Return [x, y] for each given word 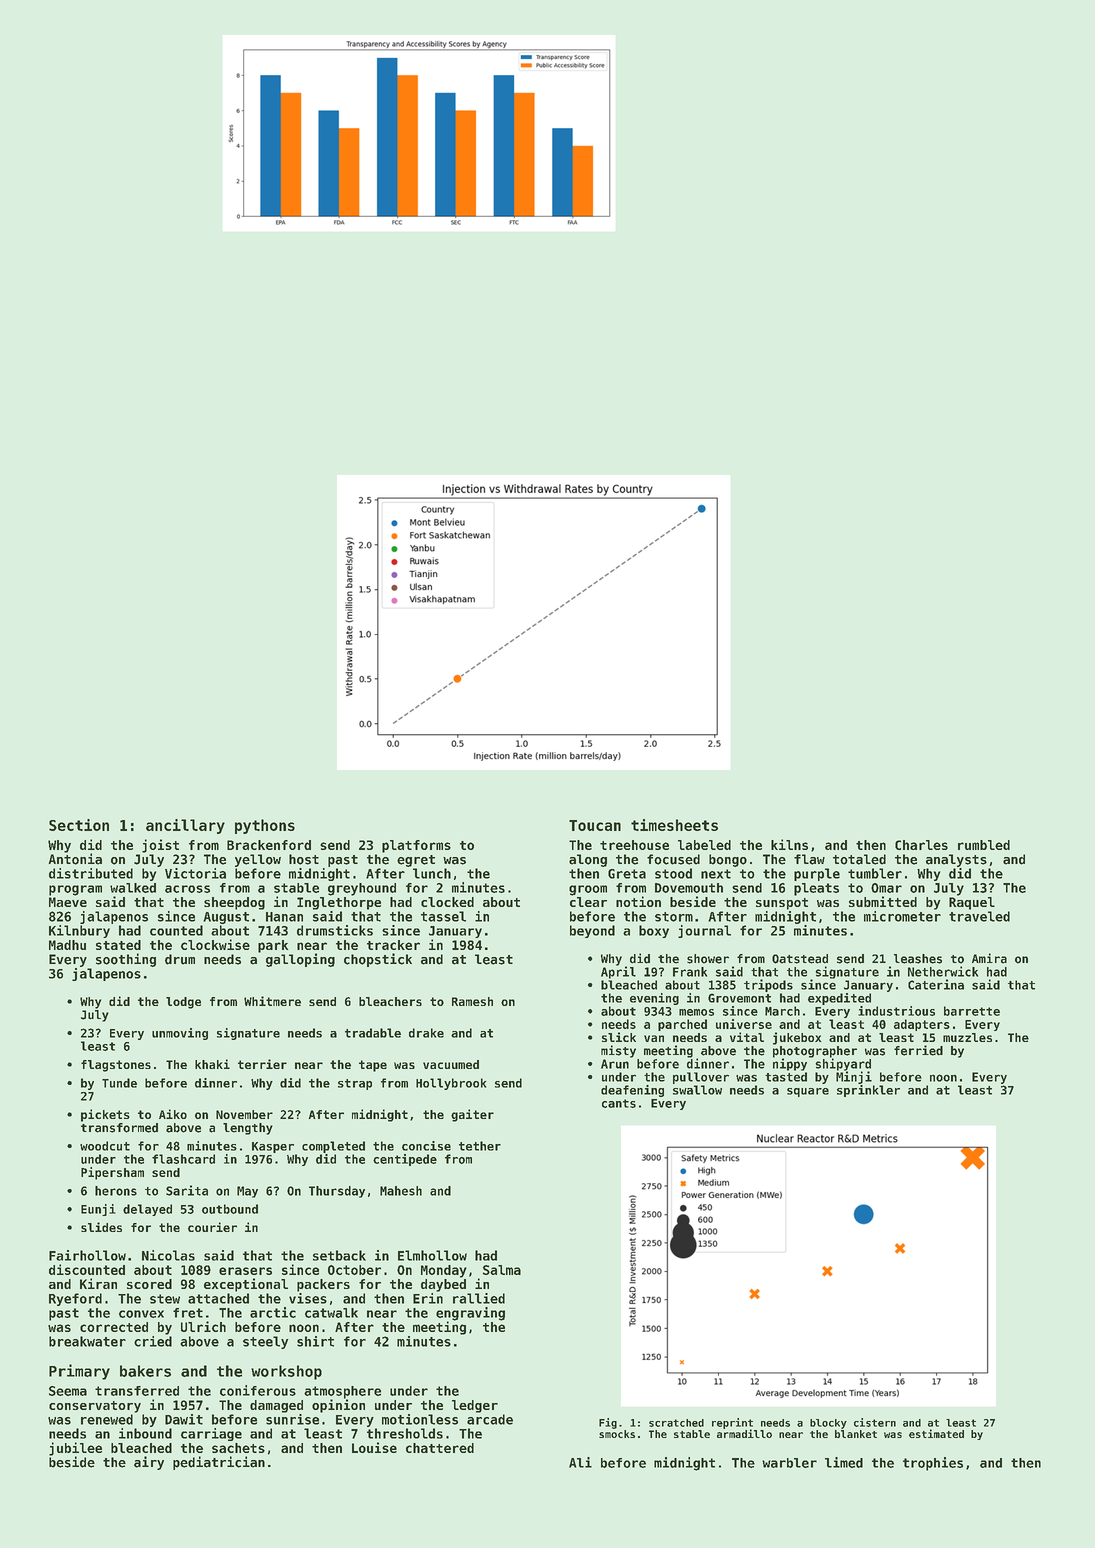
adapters [922, 1025]
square [808, 1092]
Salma [502, 1270]
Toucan [595, 825]
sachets [238, 1448]
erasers [245, 1271]
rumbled [984, 845]
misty [618, 1051]
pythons [265, 826]
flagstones [116, 1066]
